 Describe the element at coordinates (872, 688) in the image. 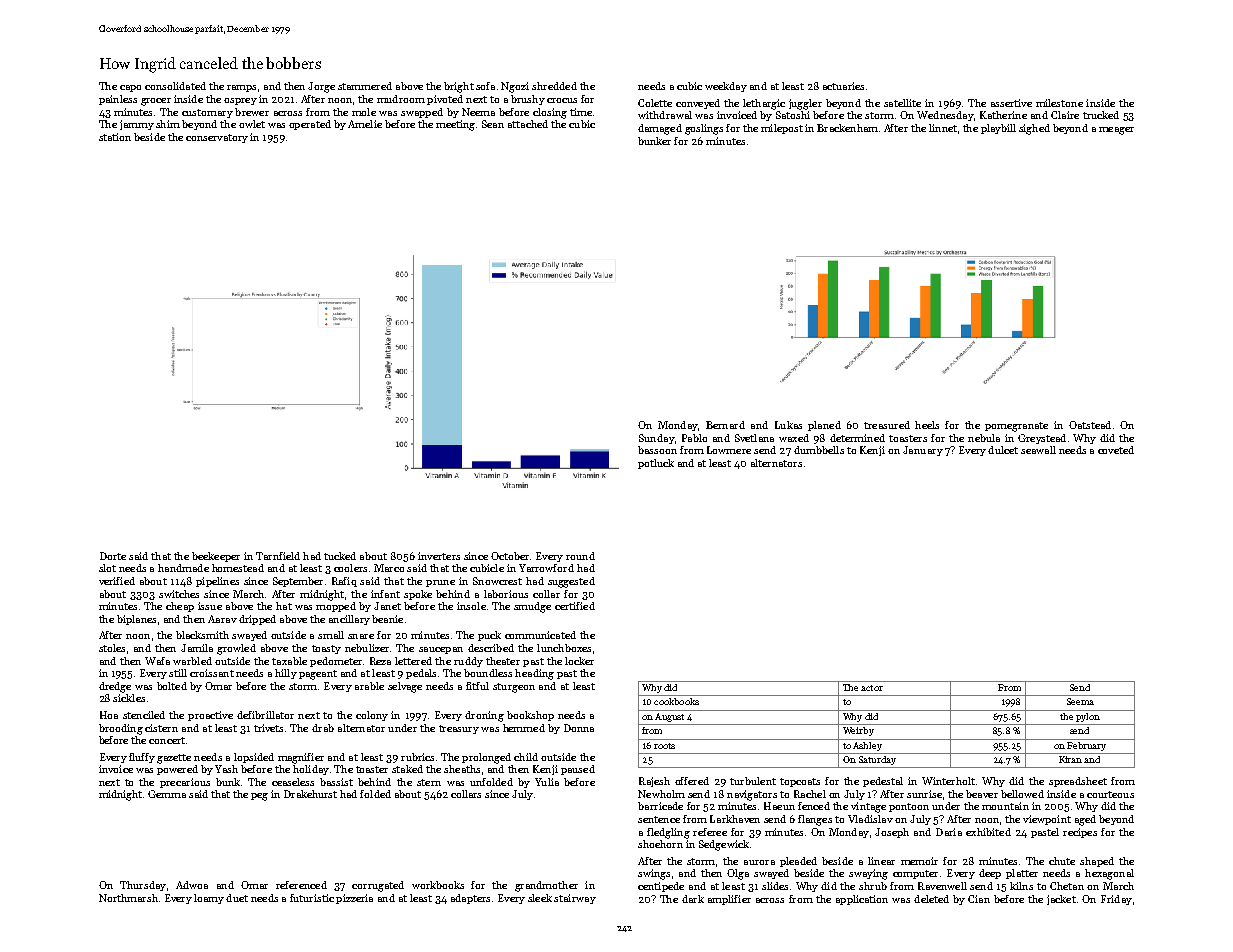

I see `actor` at that location.
